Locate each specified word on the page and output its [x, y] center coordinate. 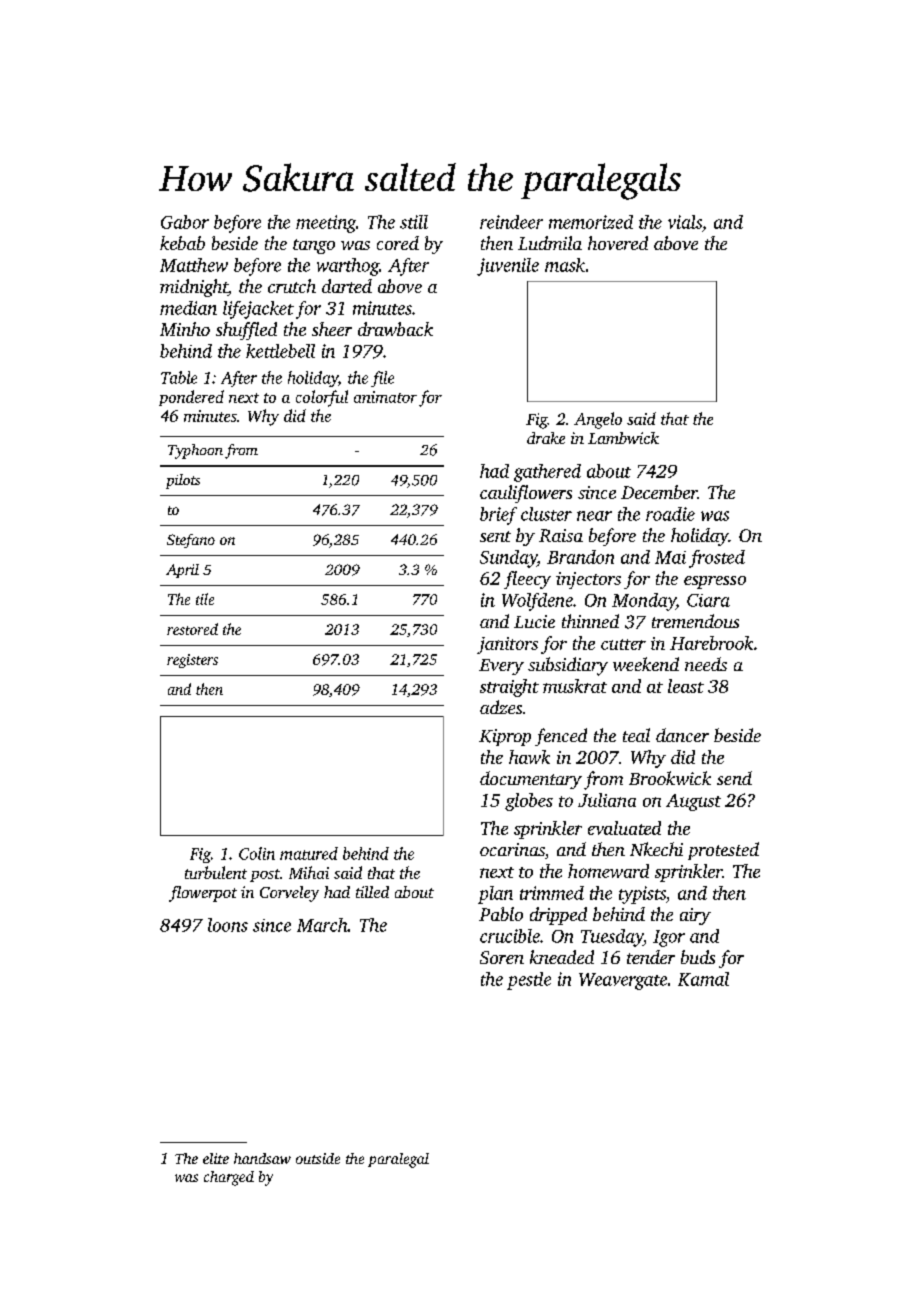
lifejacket [258, 310]
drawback [395, 329]
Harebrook [711, 643]
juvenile [508, 267]
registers [192, 661]
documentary [531, 780]
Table [179, 377]
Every [501, 667]
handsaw [262, 1158]
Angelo [598, 420]
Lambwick [623, 438]
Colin [257, 853]
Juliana [607, 800]
